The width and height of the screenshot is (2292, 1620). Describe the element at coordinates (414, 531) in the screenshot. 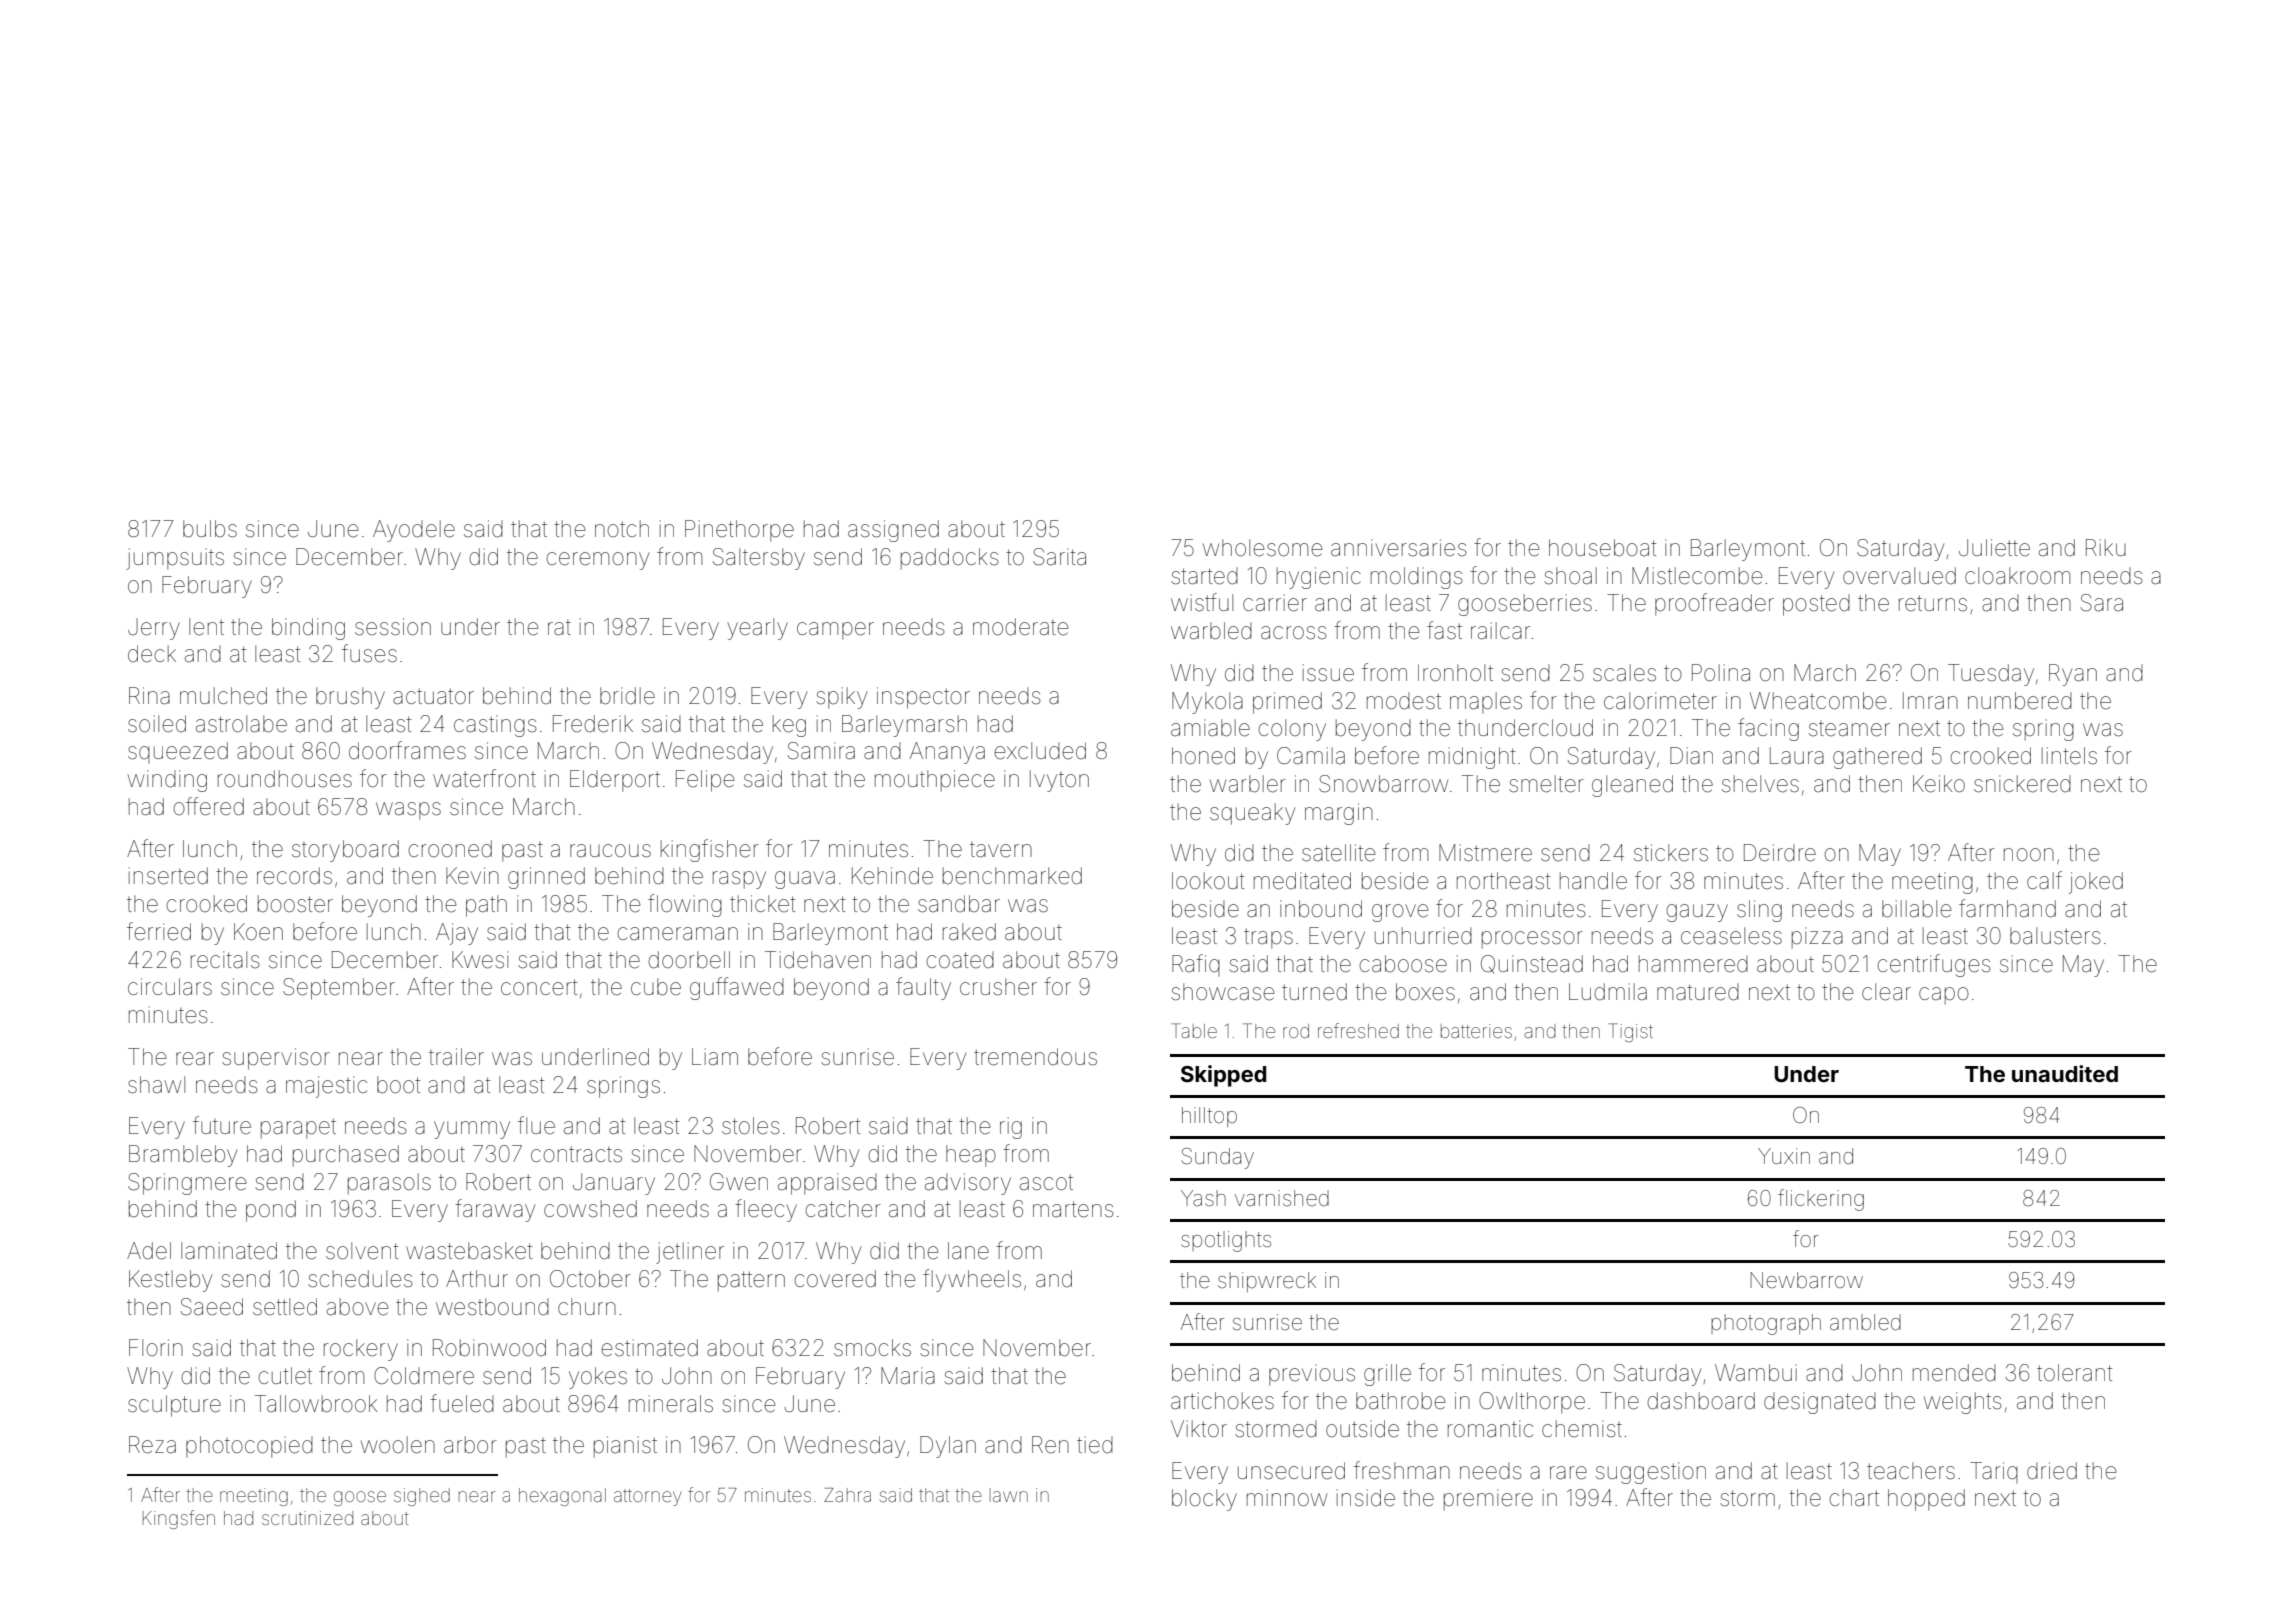

I see `Ayodele` at that location.
